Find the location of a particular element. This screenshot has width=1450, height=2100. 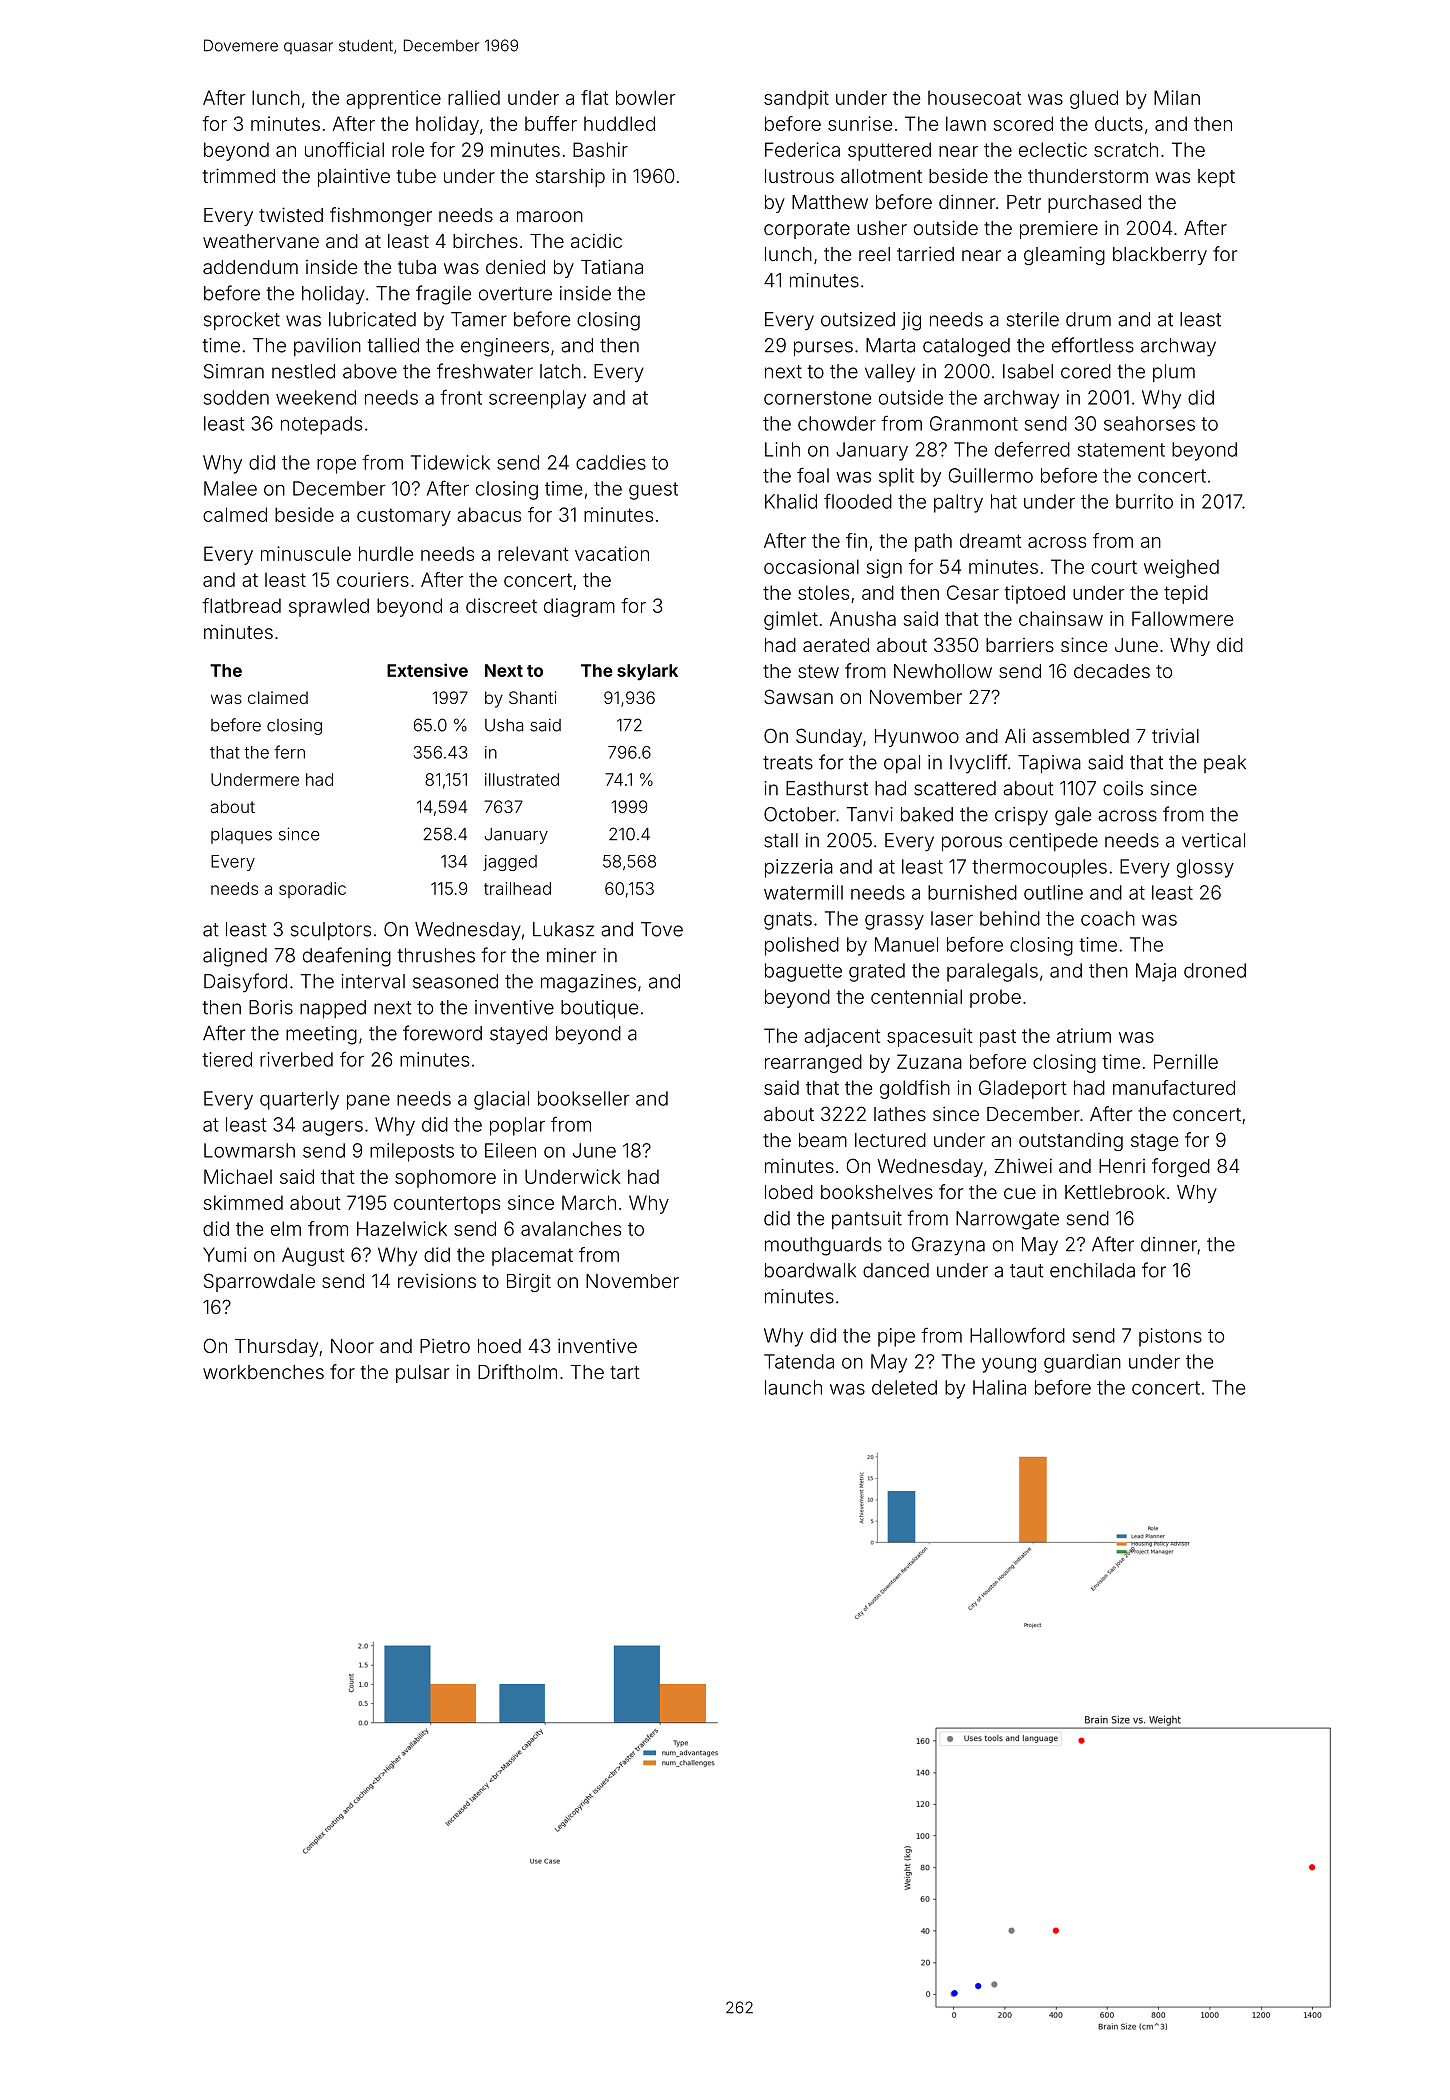

Sparrowdale is located at coordinates (259, 1282).
